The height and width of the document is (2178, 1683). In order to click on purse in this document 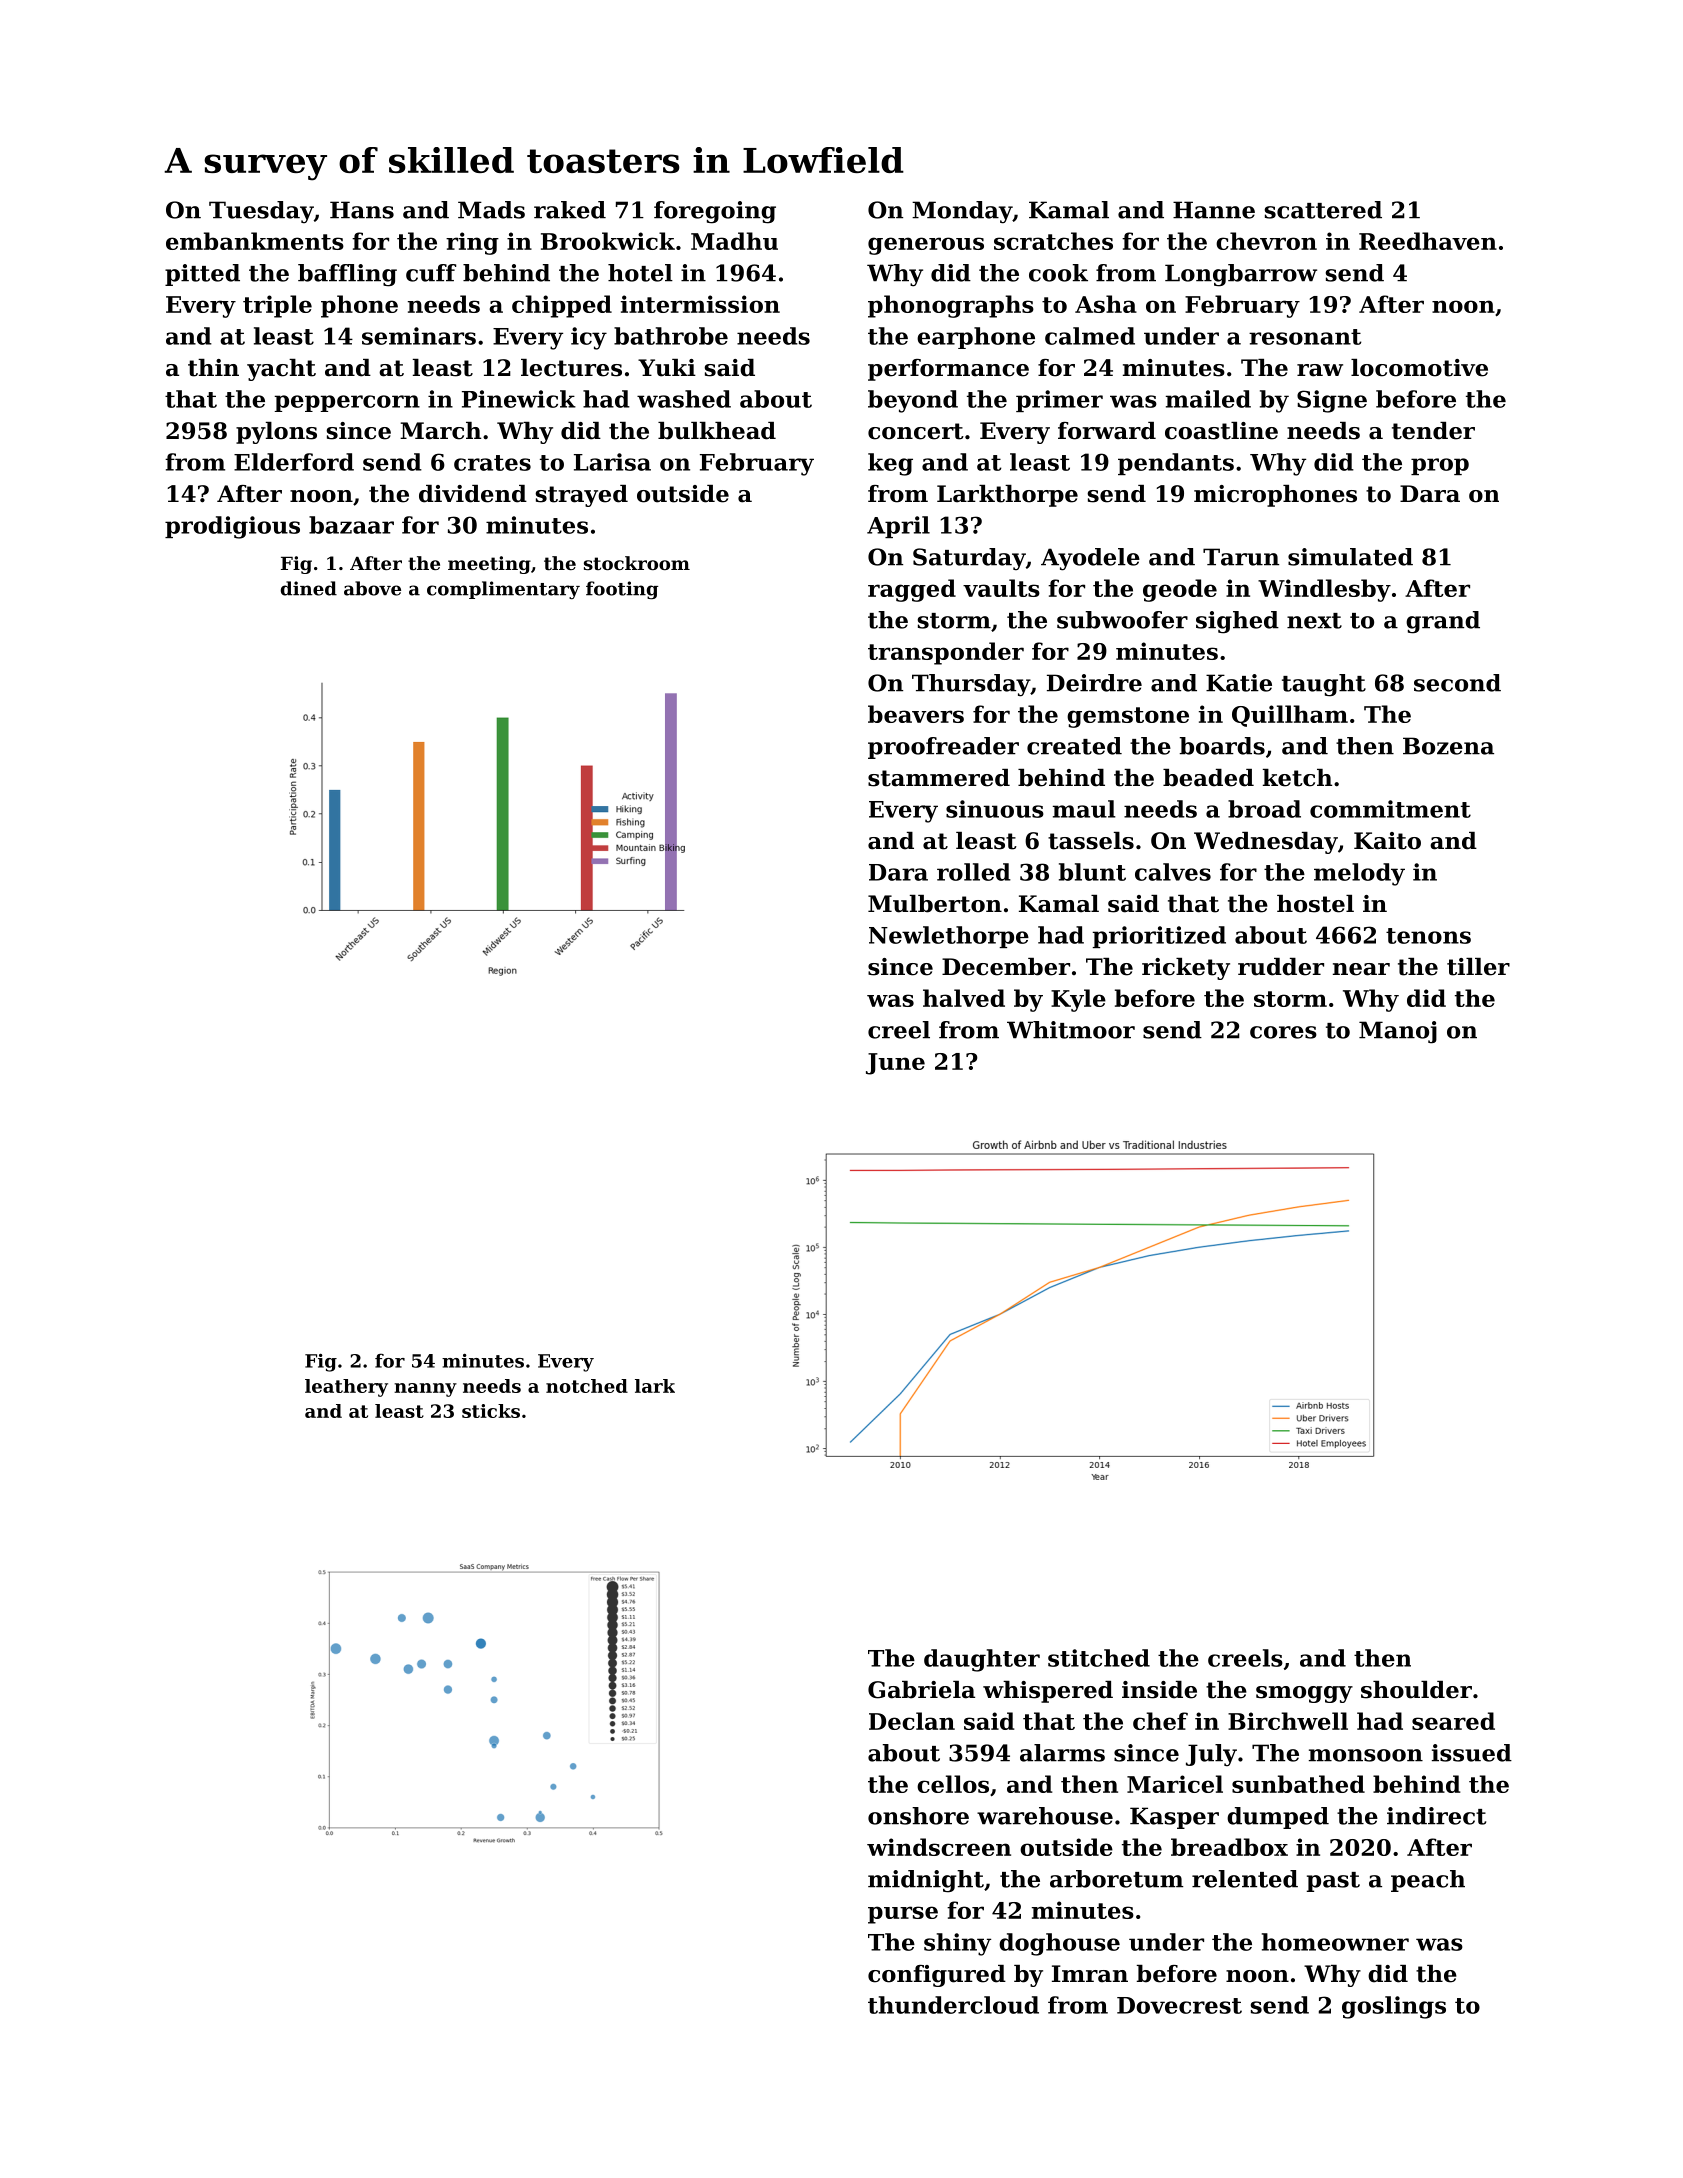, I will do `click(903, 1915)`.
